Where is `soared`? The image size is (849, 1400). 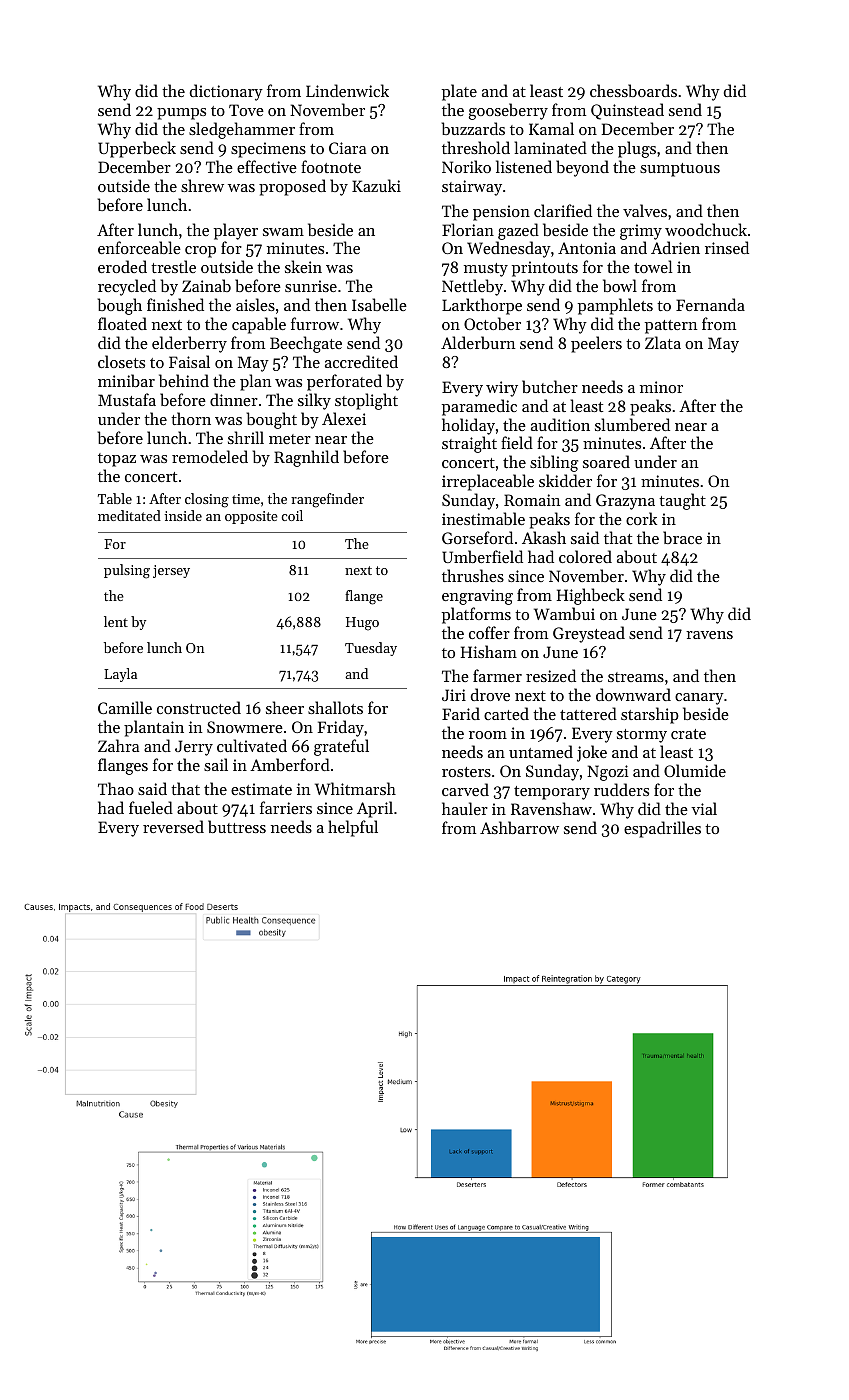 soared is located at coordinates (606, 461).
